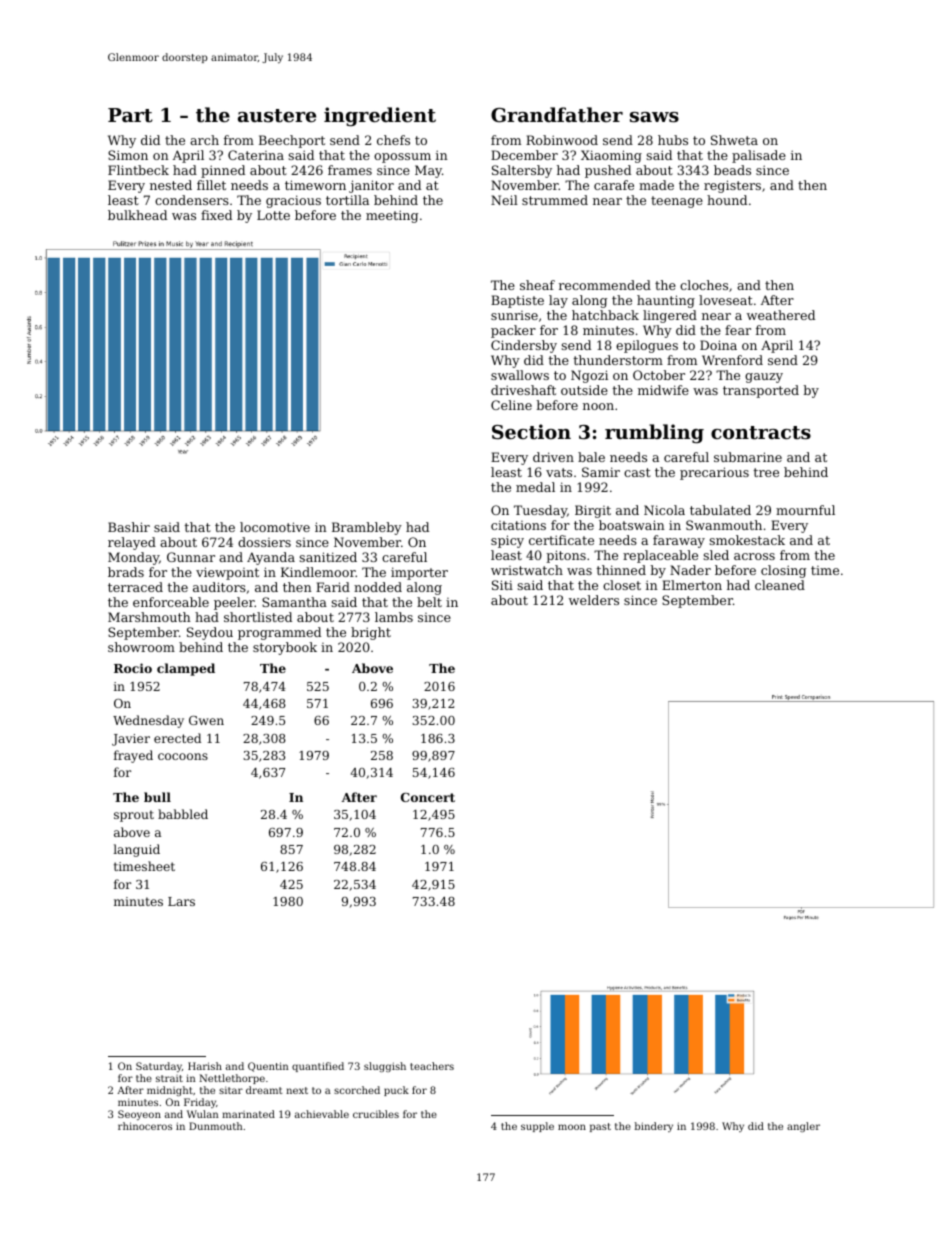 This screenshot has height=1233, width=952. I want to click on saws, so click(654, 117).
